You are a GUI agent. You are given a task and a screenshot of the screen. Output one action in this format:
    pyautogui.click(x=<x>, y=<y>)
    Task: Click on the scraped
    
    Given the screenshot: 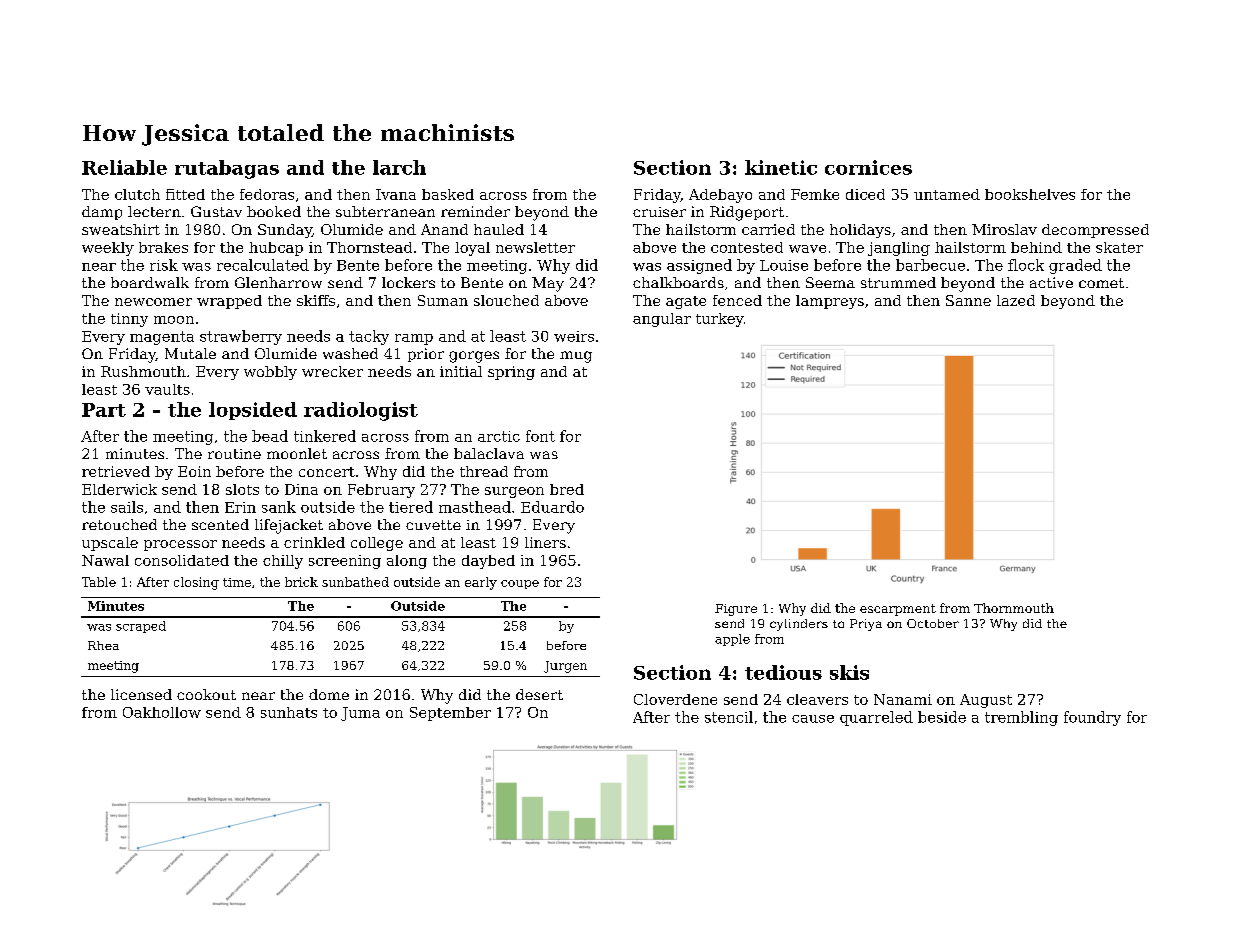 What is the action you would take?
    pyautogui.click(x=141, y=627)
